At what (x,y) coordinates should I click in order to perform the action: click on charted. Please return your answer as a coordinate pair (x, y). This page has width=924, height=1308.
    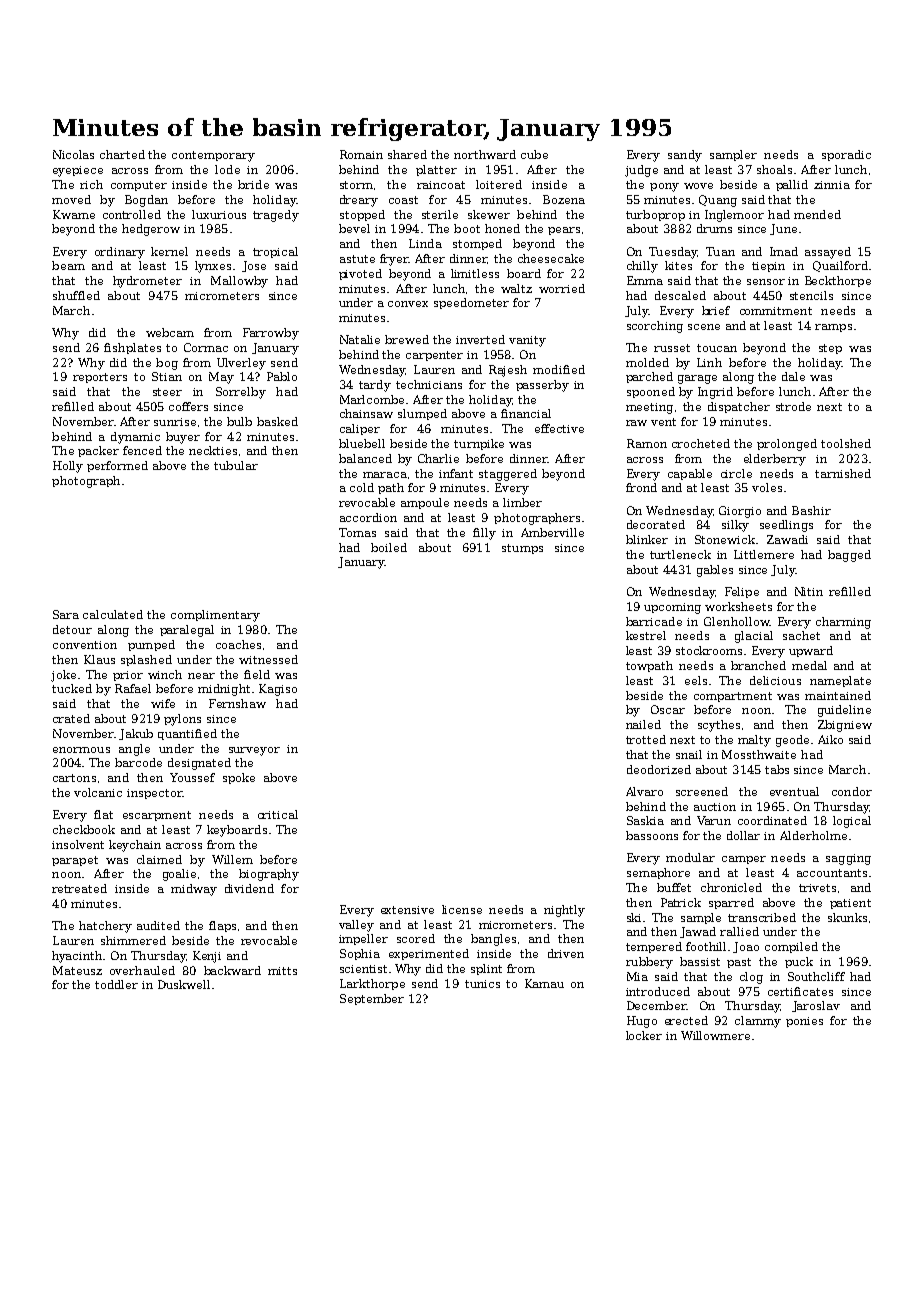
    Looking at the image, I should click on (122, 154).
